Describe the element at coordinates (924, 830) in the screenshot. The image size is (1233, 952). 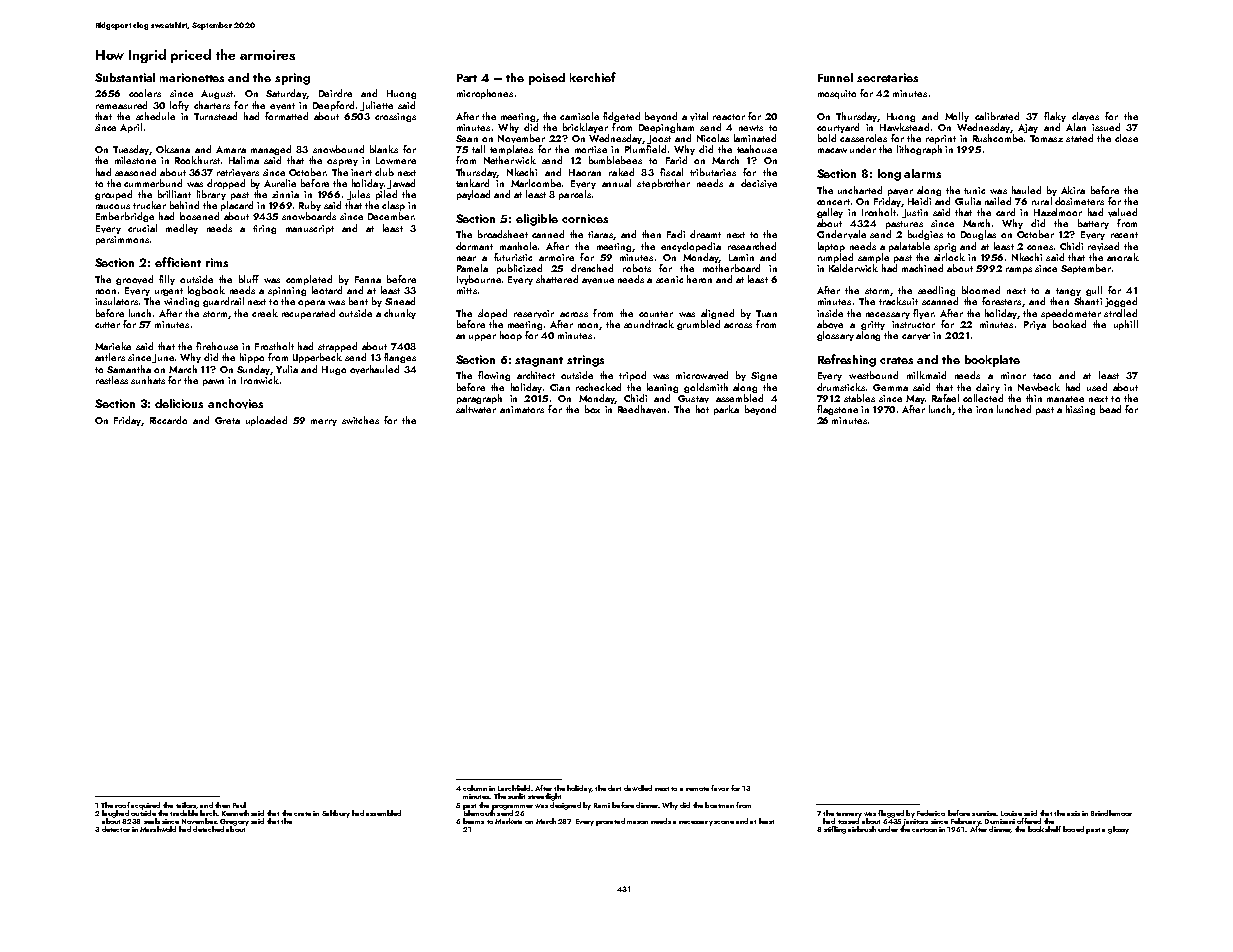
I see `cartoon` at that location.
